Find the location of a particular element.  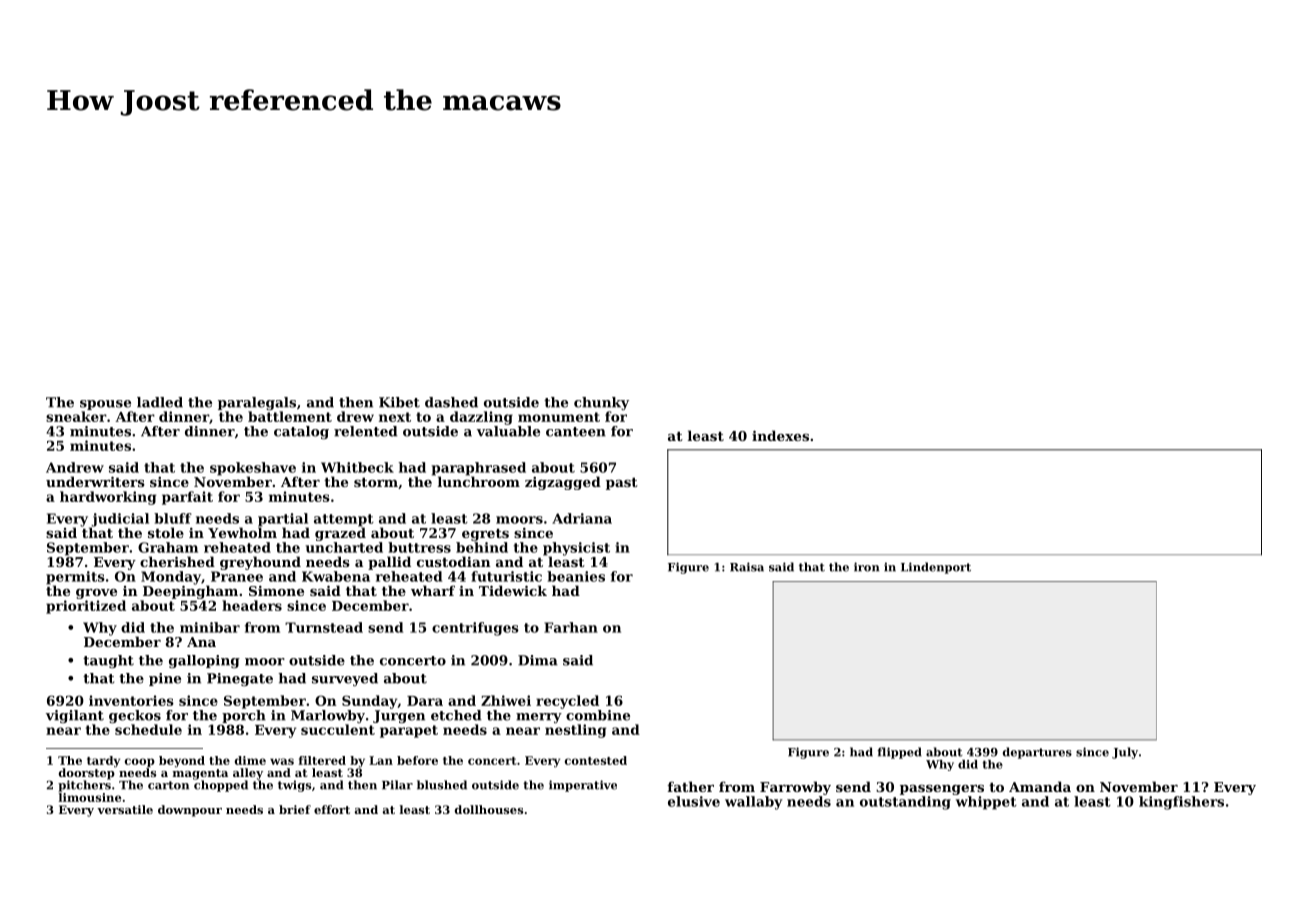

ladled is located at coordinates (160, 402).
